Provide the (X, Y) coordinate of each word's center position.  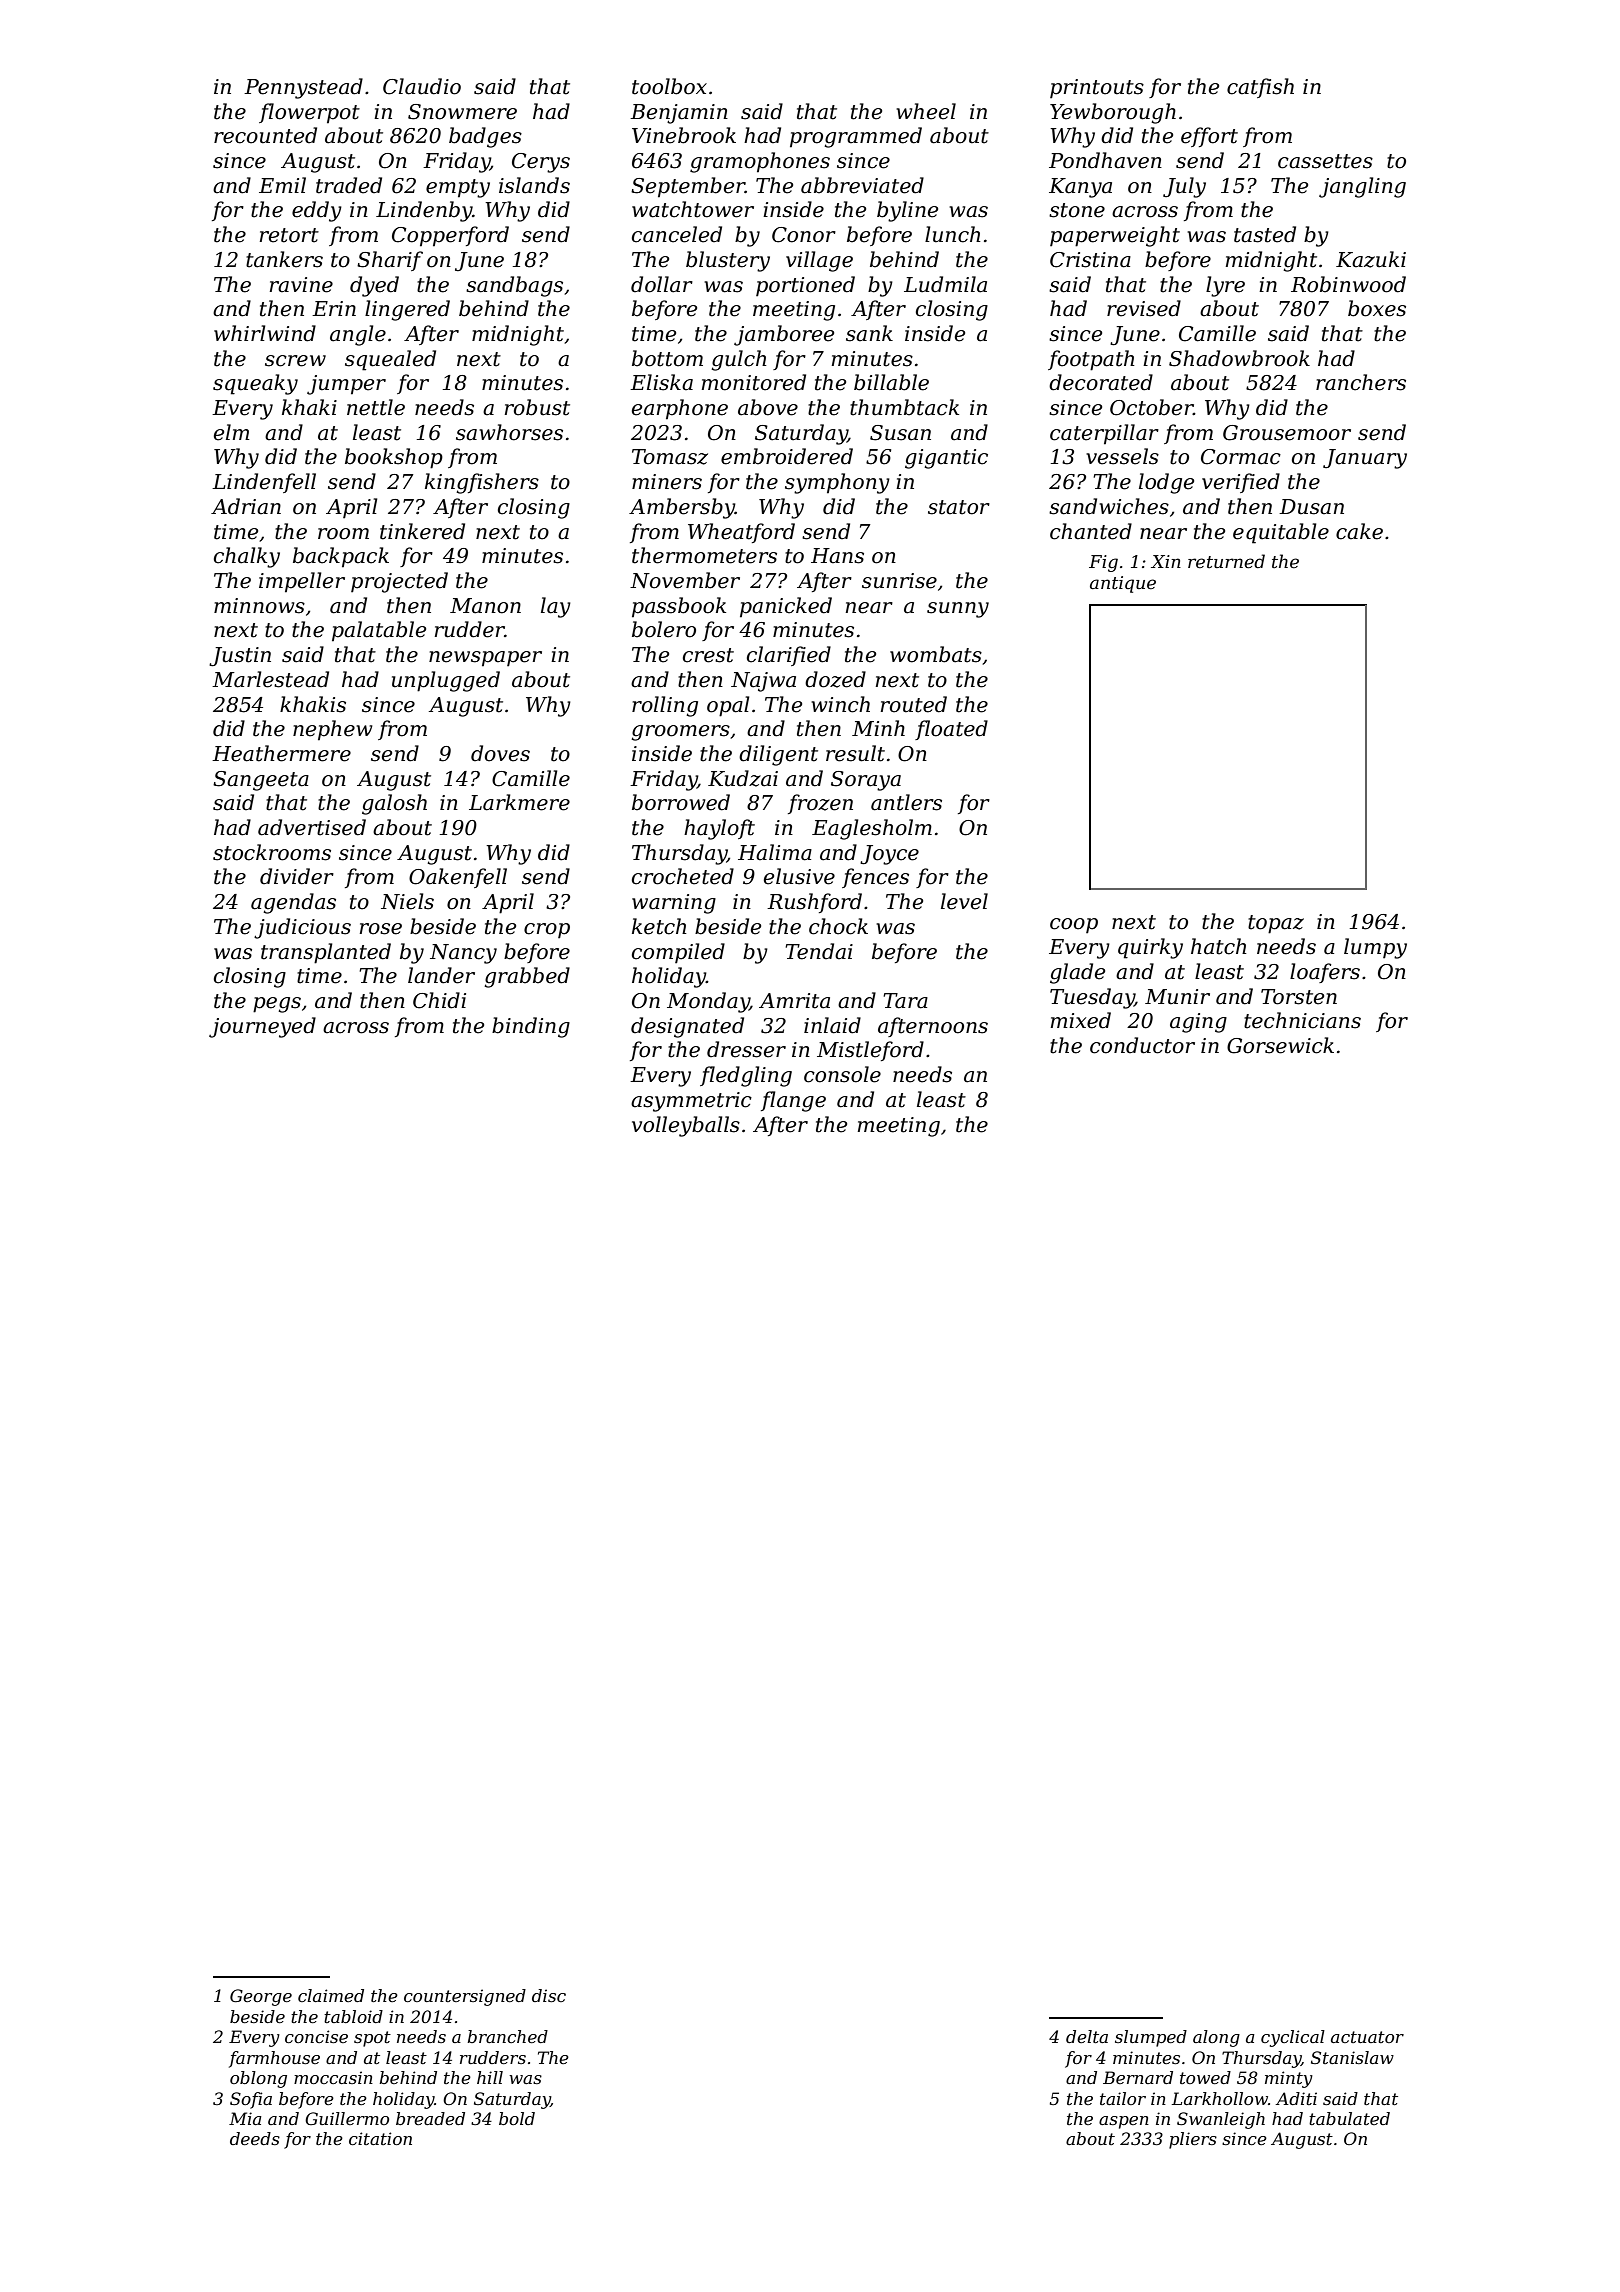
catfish (1260, 88)
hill (490, 2077)
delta (1087, 2036)
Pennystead (303, 88)
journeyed (262, 1027)
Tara (905, 1001)
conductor (1142, 1045)
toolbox (669, 86)
